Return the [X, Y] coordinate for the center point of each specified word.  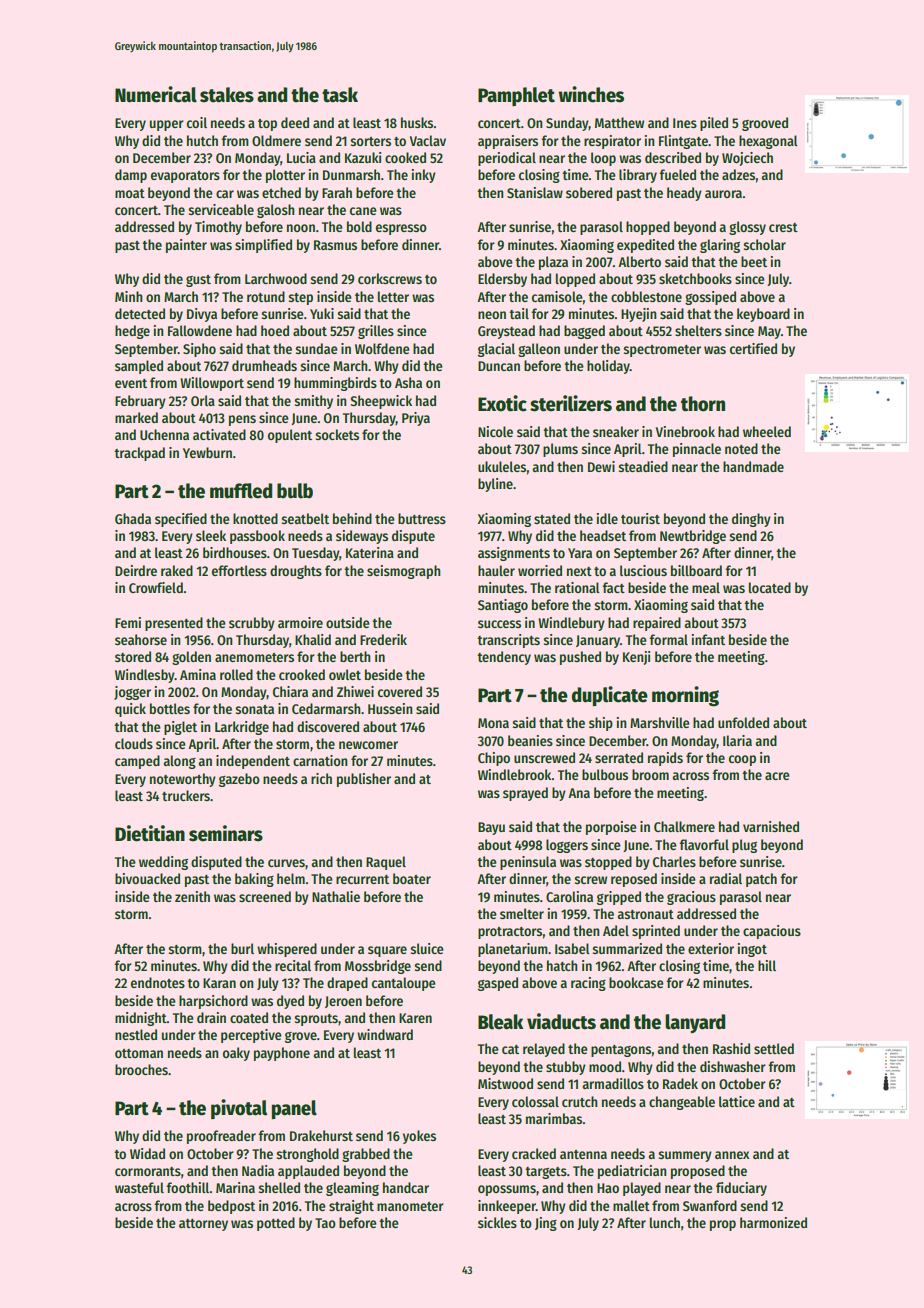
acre [777, 776]
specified [181, 520]
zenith [192, 896]
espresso [401, 229]
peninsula [528, 863]
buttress [422, 518]
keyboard [763, 315]
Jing [546, 1224]
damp [131, 176]
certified [753, 348]
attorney [203, 1225]
